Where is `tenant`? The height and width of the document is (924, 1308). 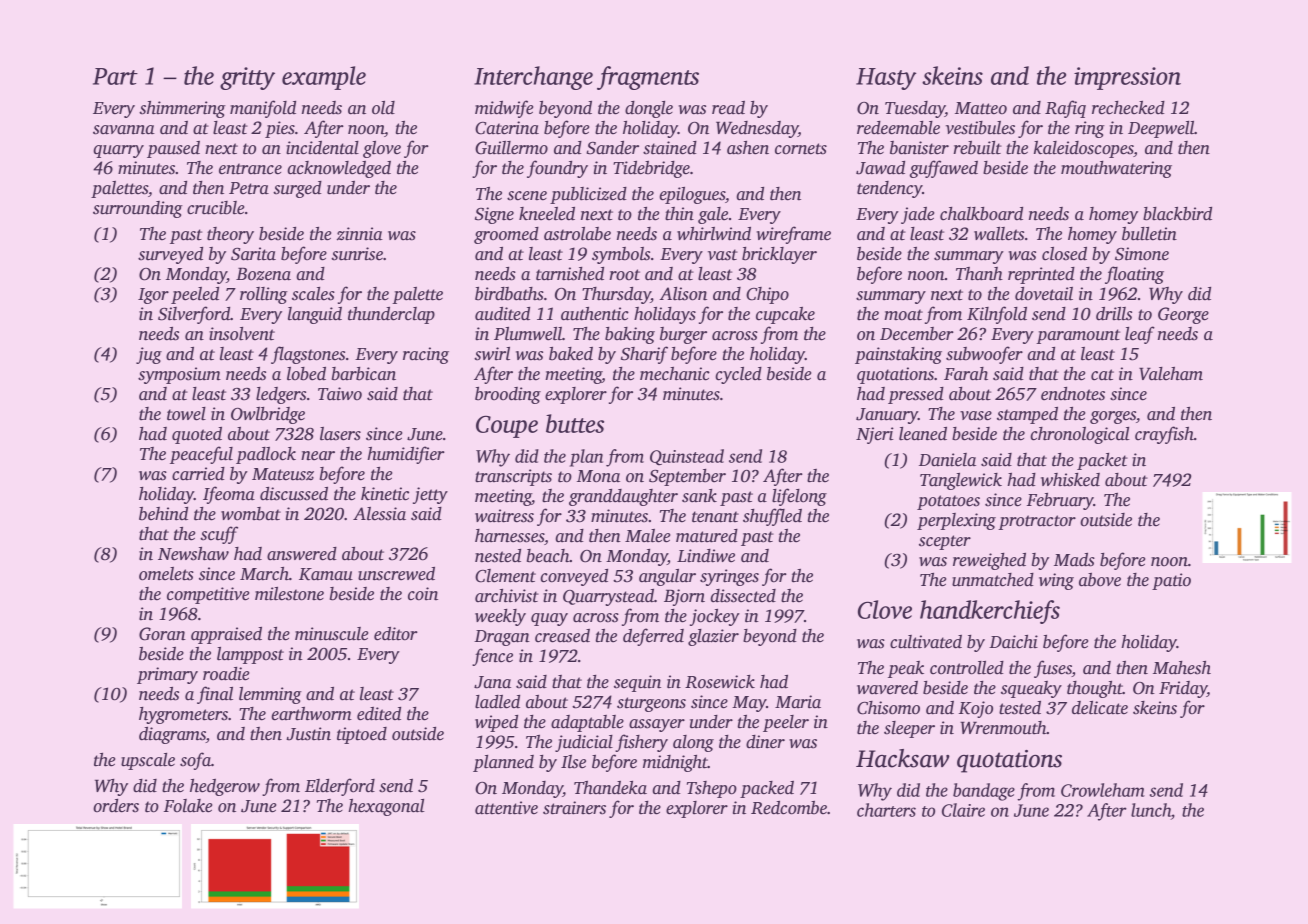
tenant is located at coordinates (715, 517).
